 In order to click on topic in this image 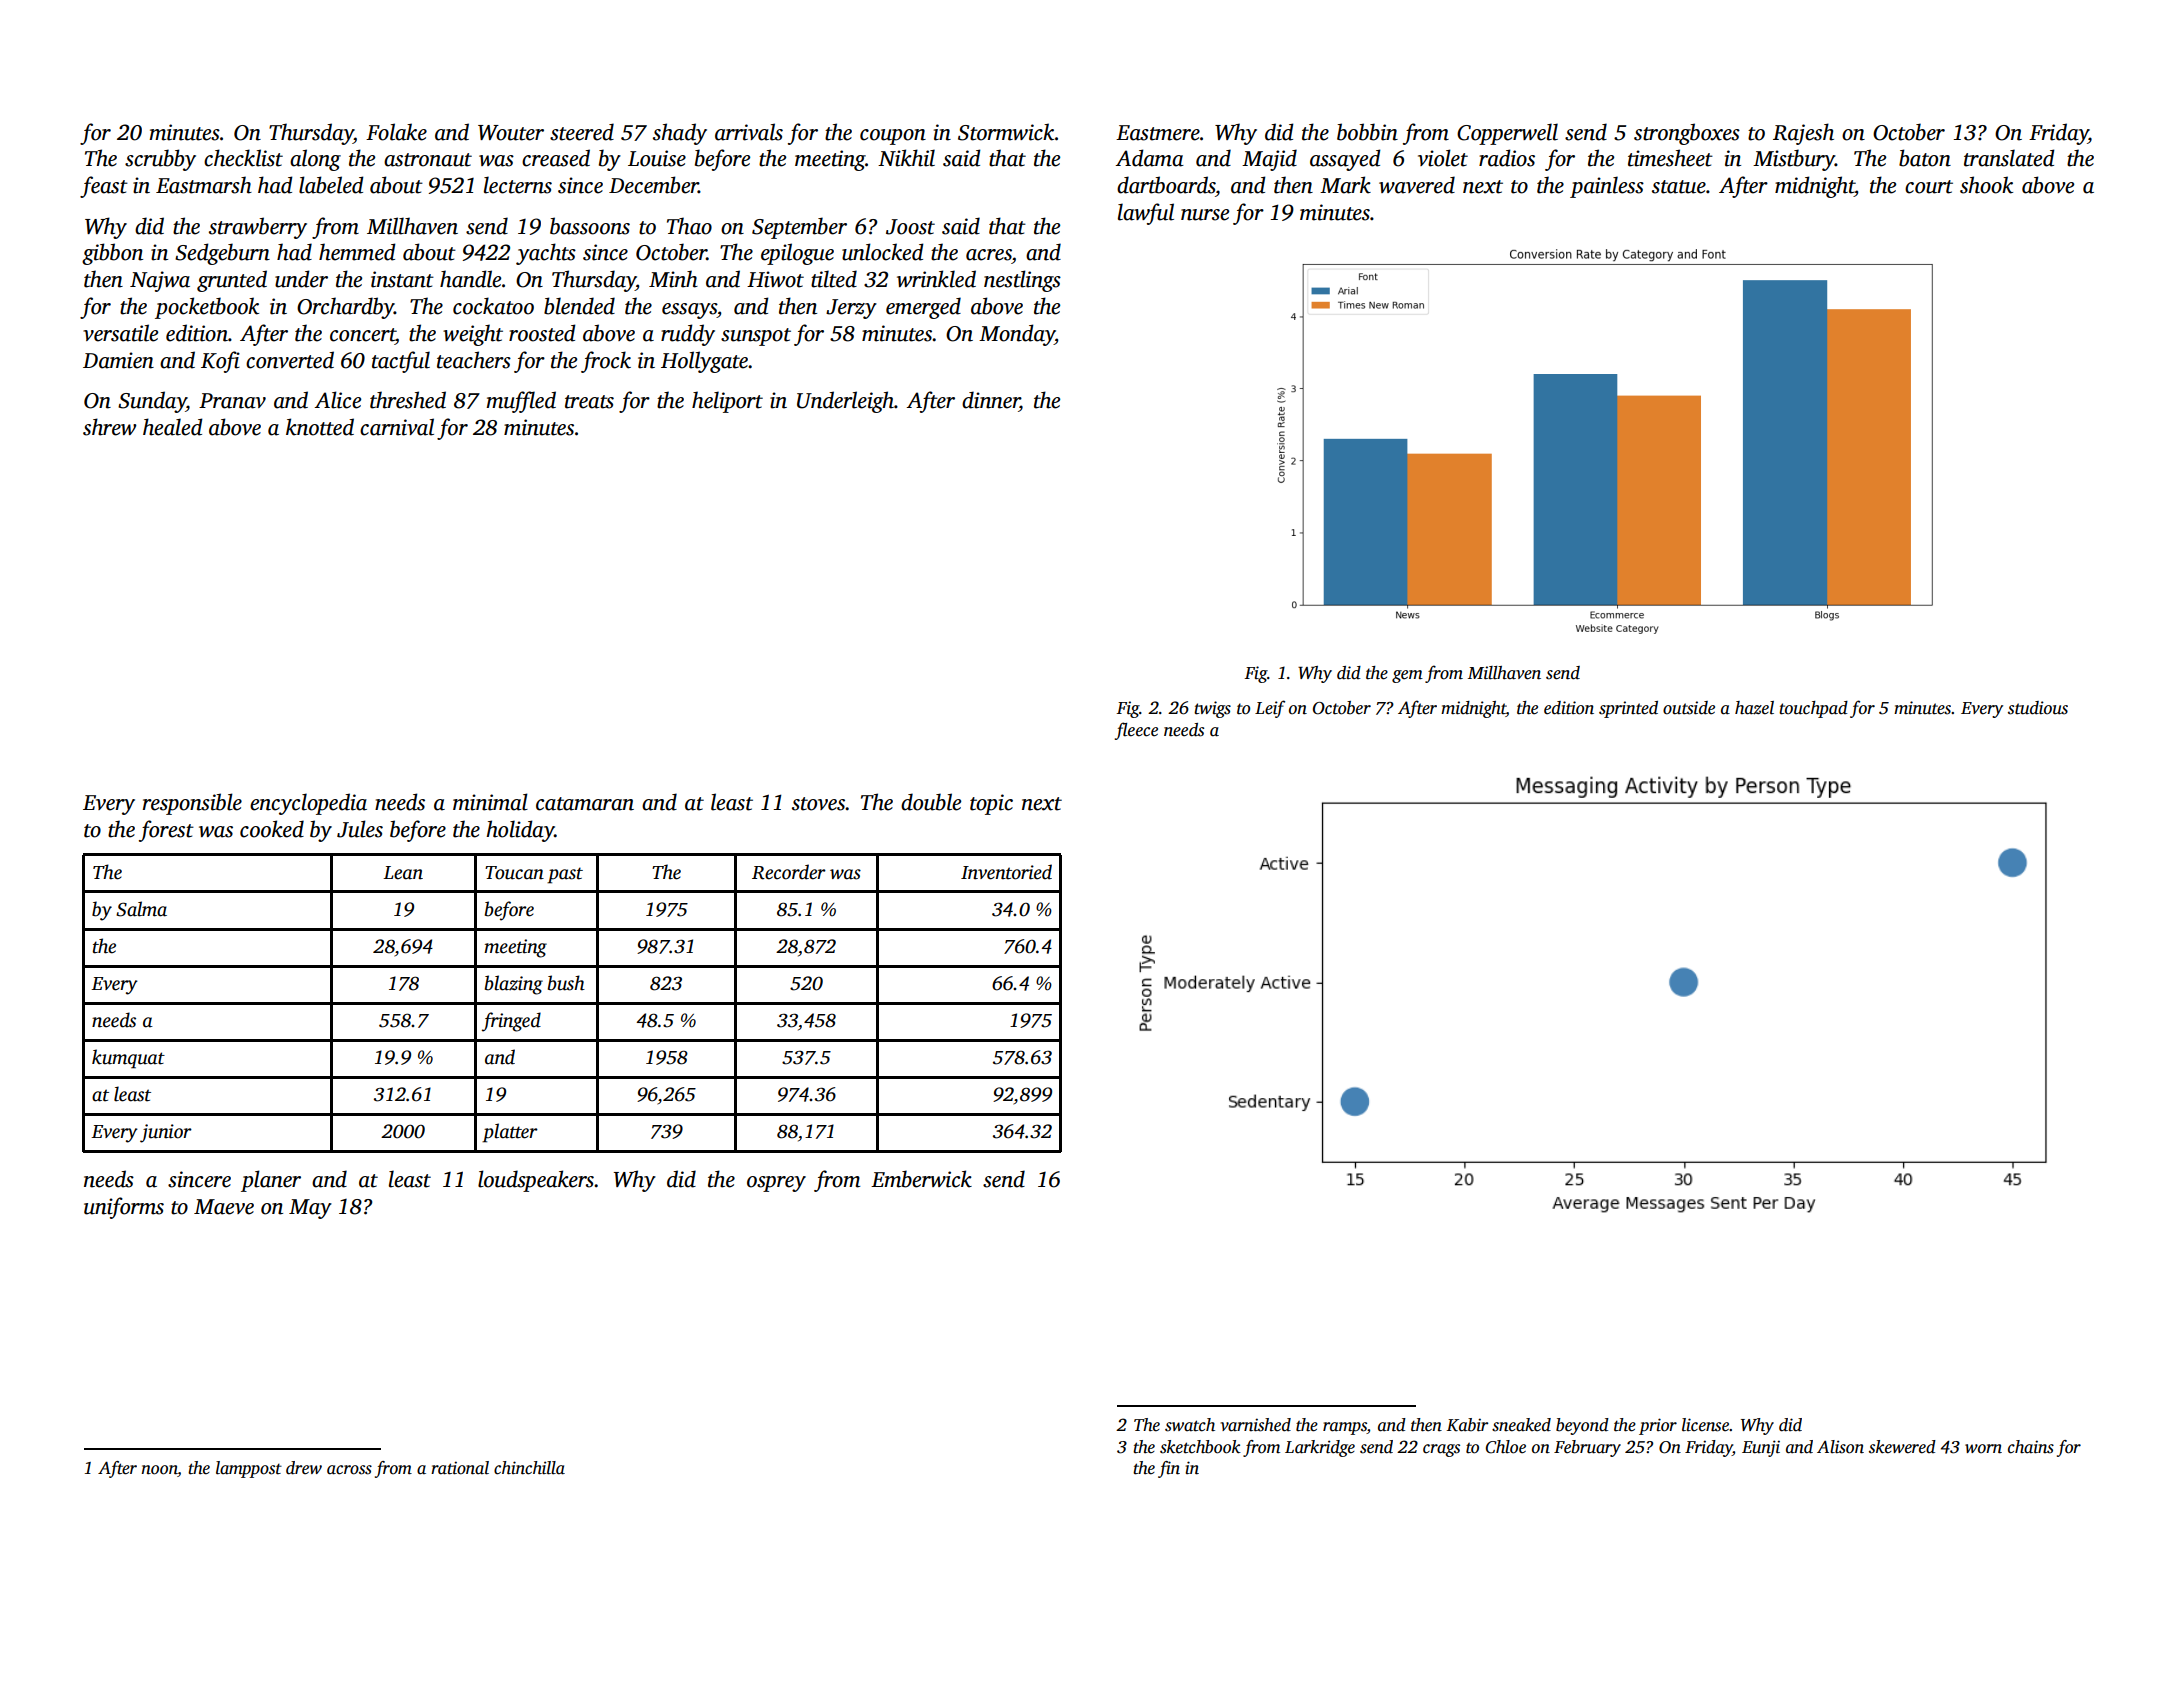, I will do `click(991, 804)`.
